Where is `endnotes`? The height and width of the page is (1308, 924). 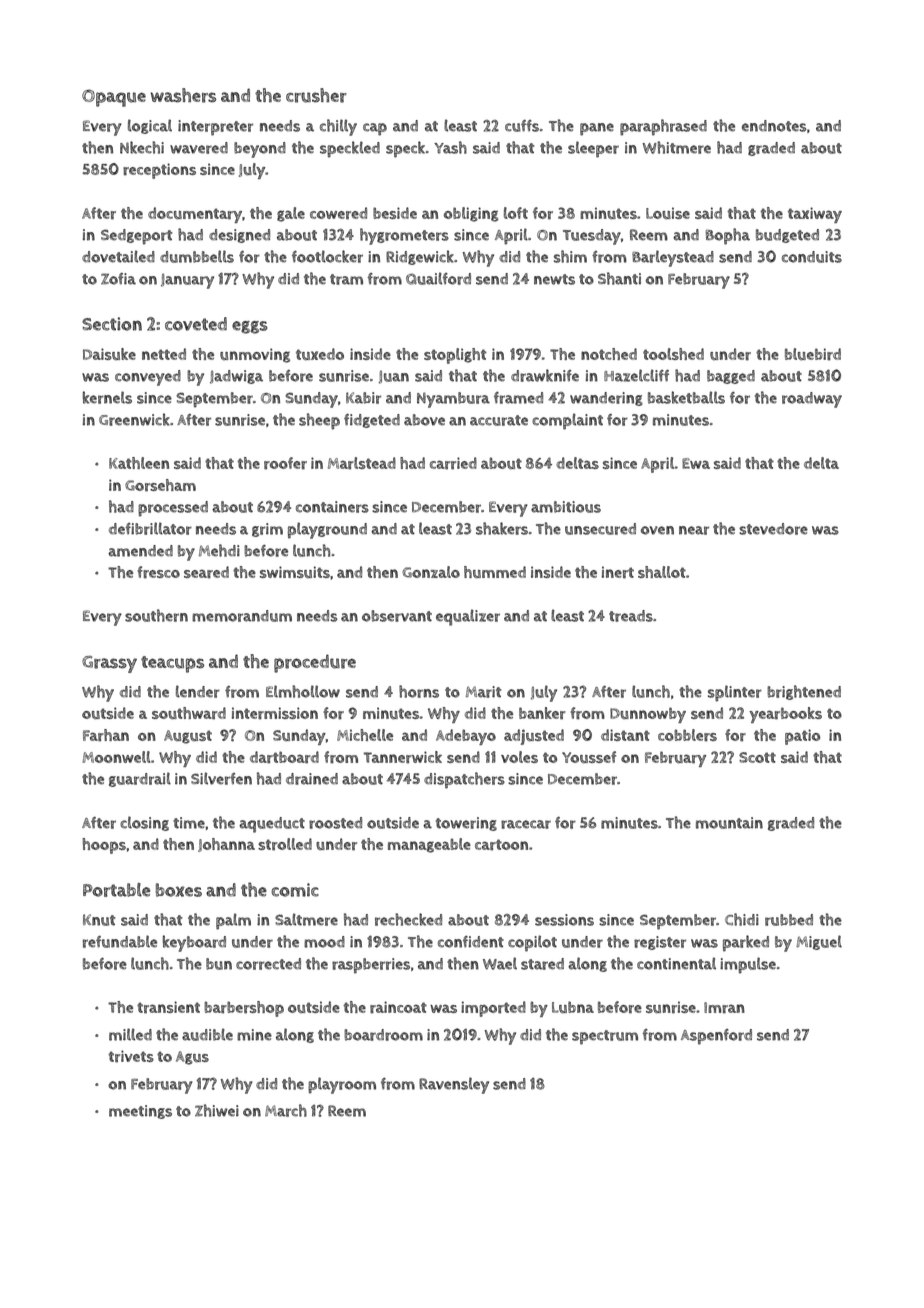 endnotes is located at coordinates (774, 126).
